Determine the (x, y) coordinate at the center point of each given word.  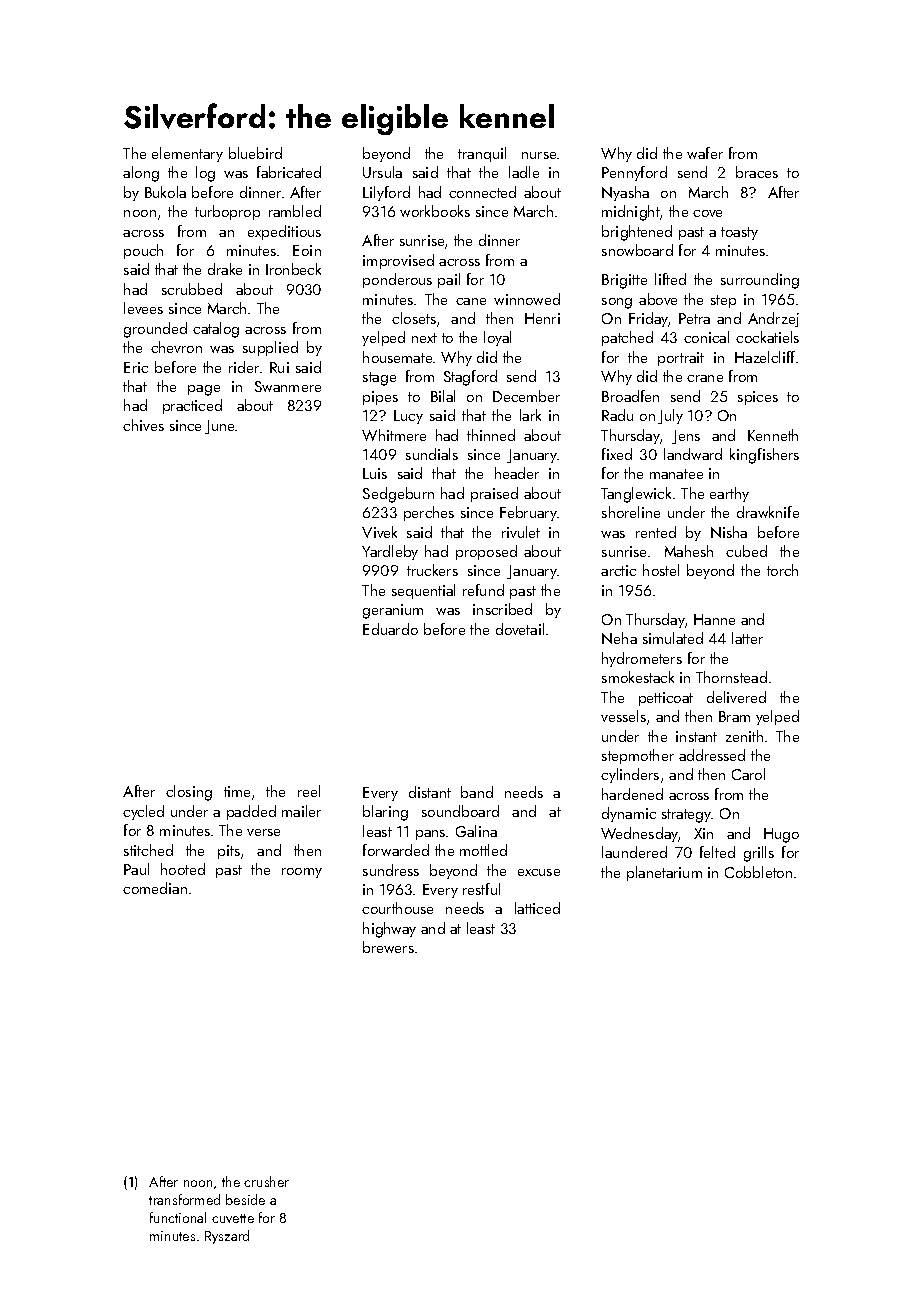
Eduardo (390, 629)
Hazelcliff (765, 357)
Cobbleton (758, 872)
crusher (266, 1181)
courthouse (397, 908)
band (477, 792)
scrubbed (192, 289)
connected (482, 192)
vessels (623, 716)
